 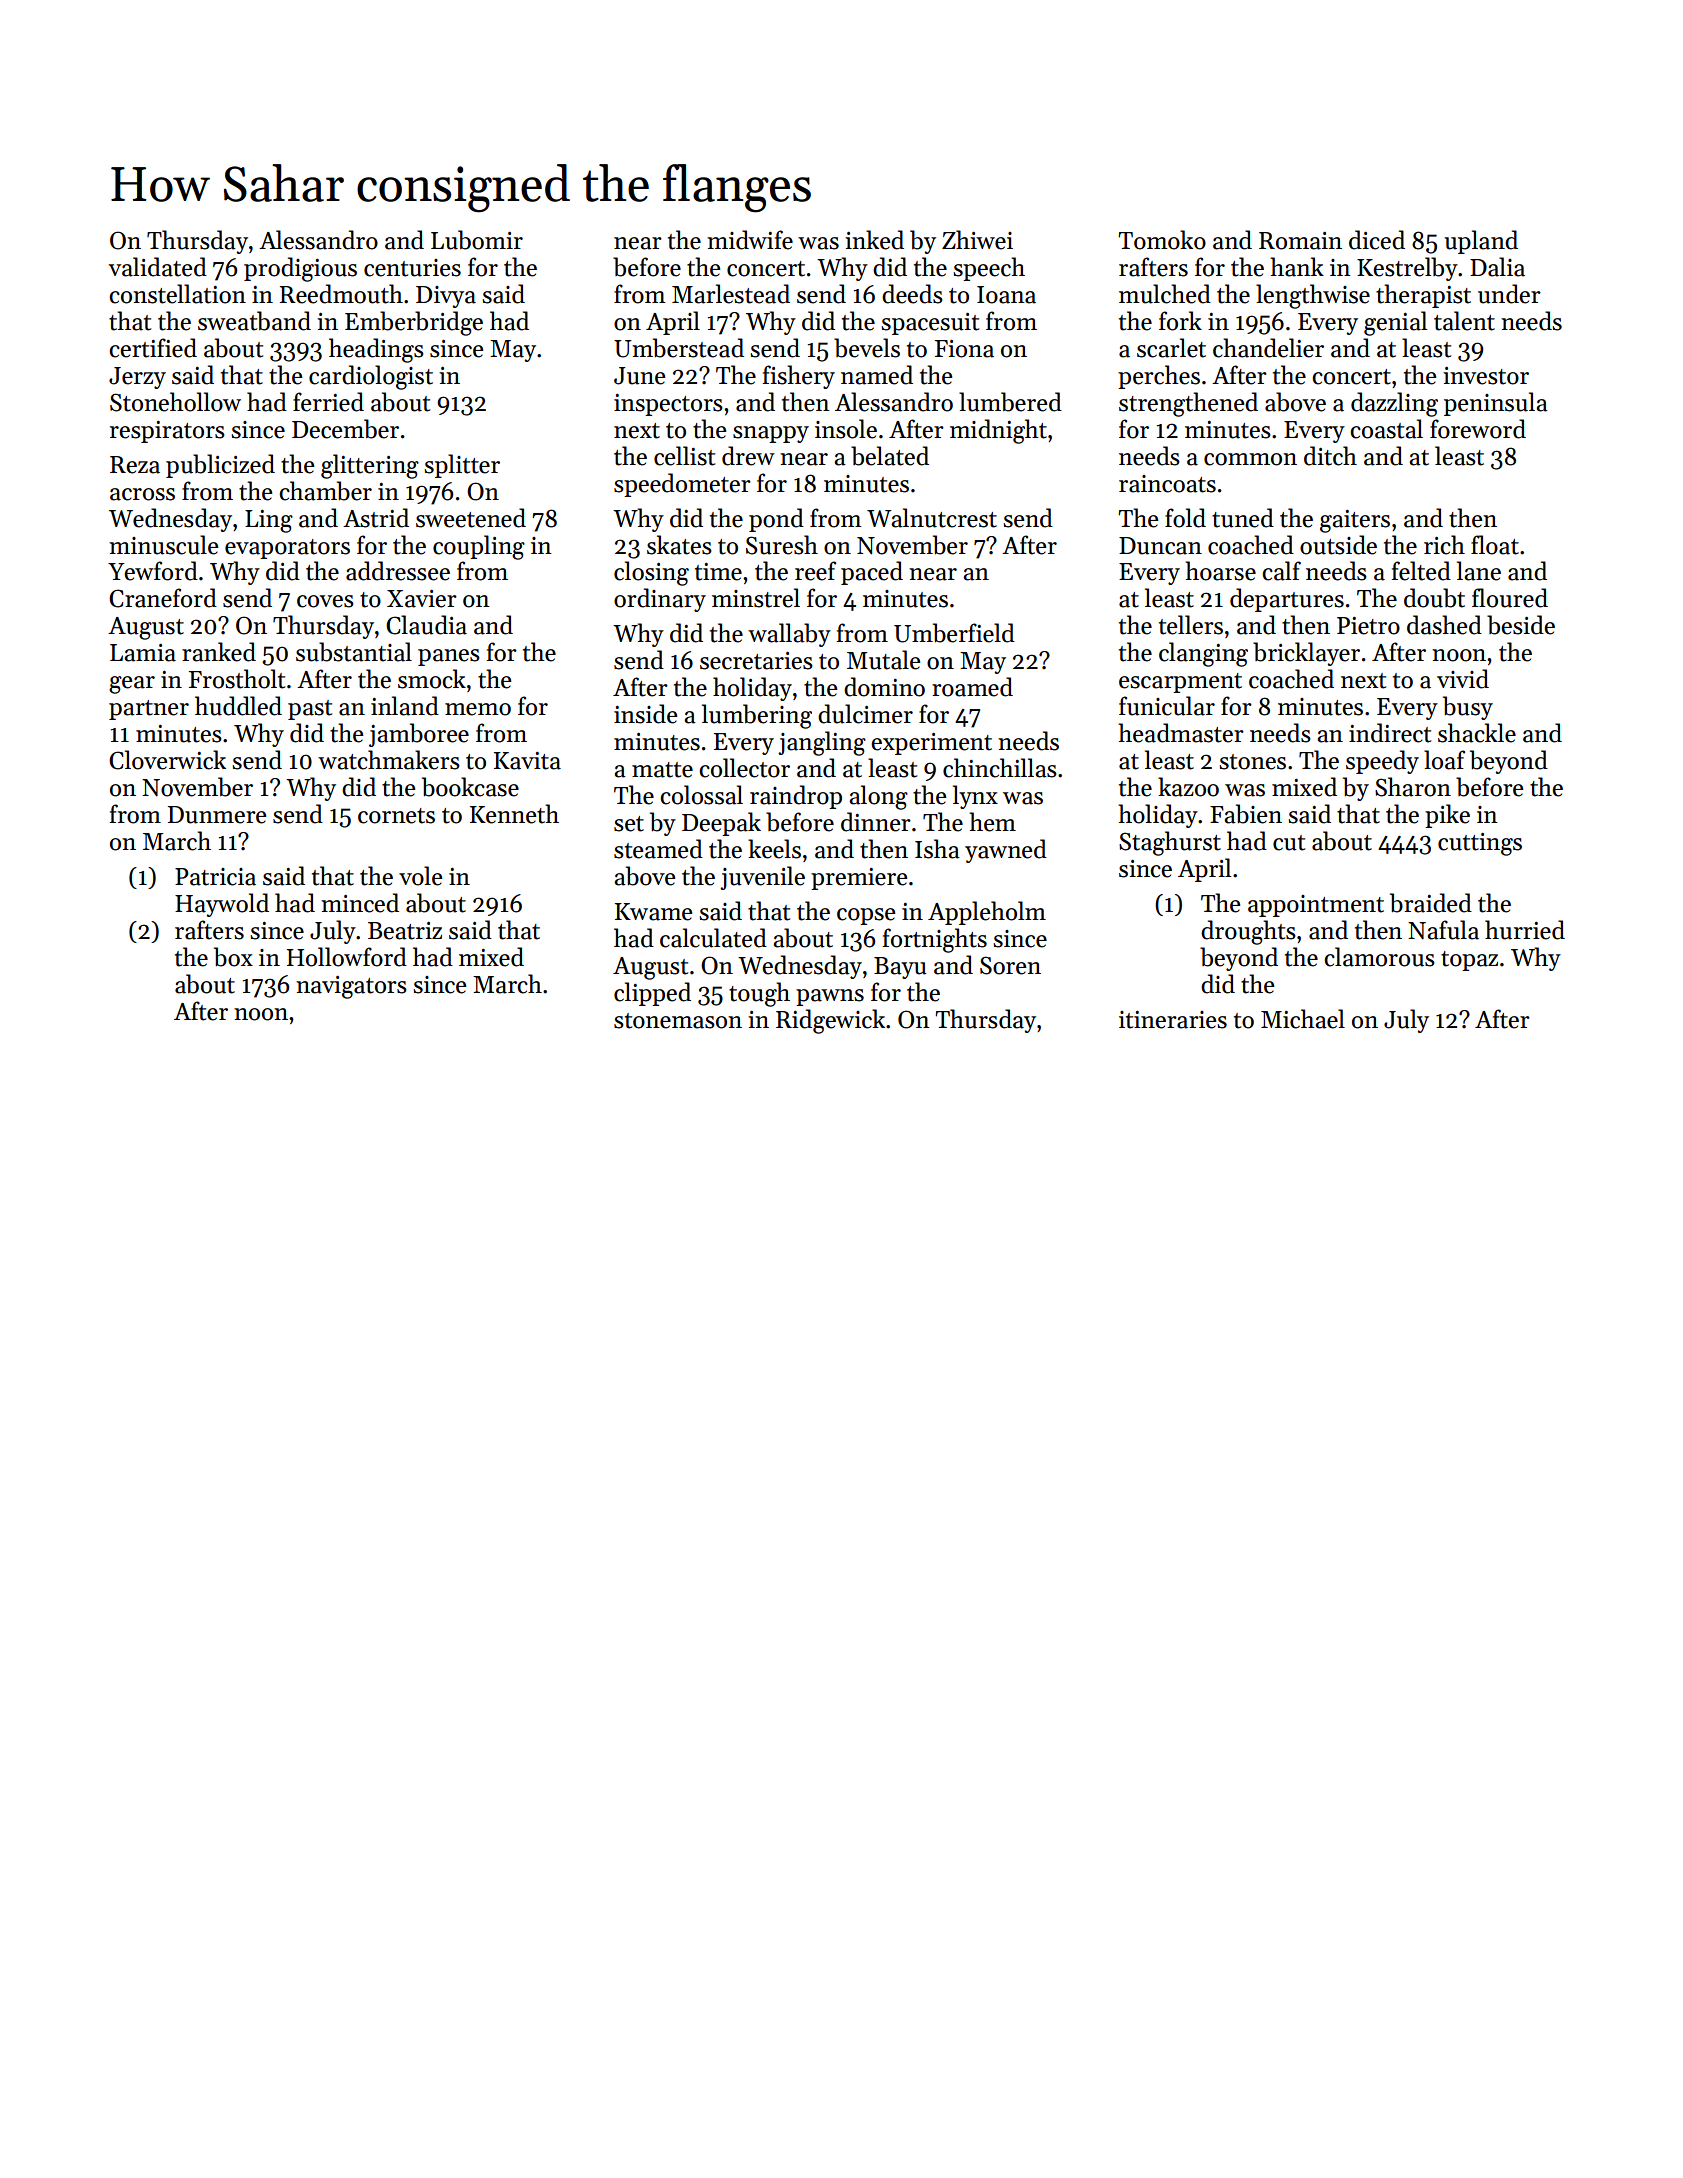 What do you see at coordinates (658, 849) in the screenshot?
I see `steamed` at bounding box center [658, 849].
